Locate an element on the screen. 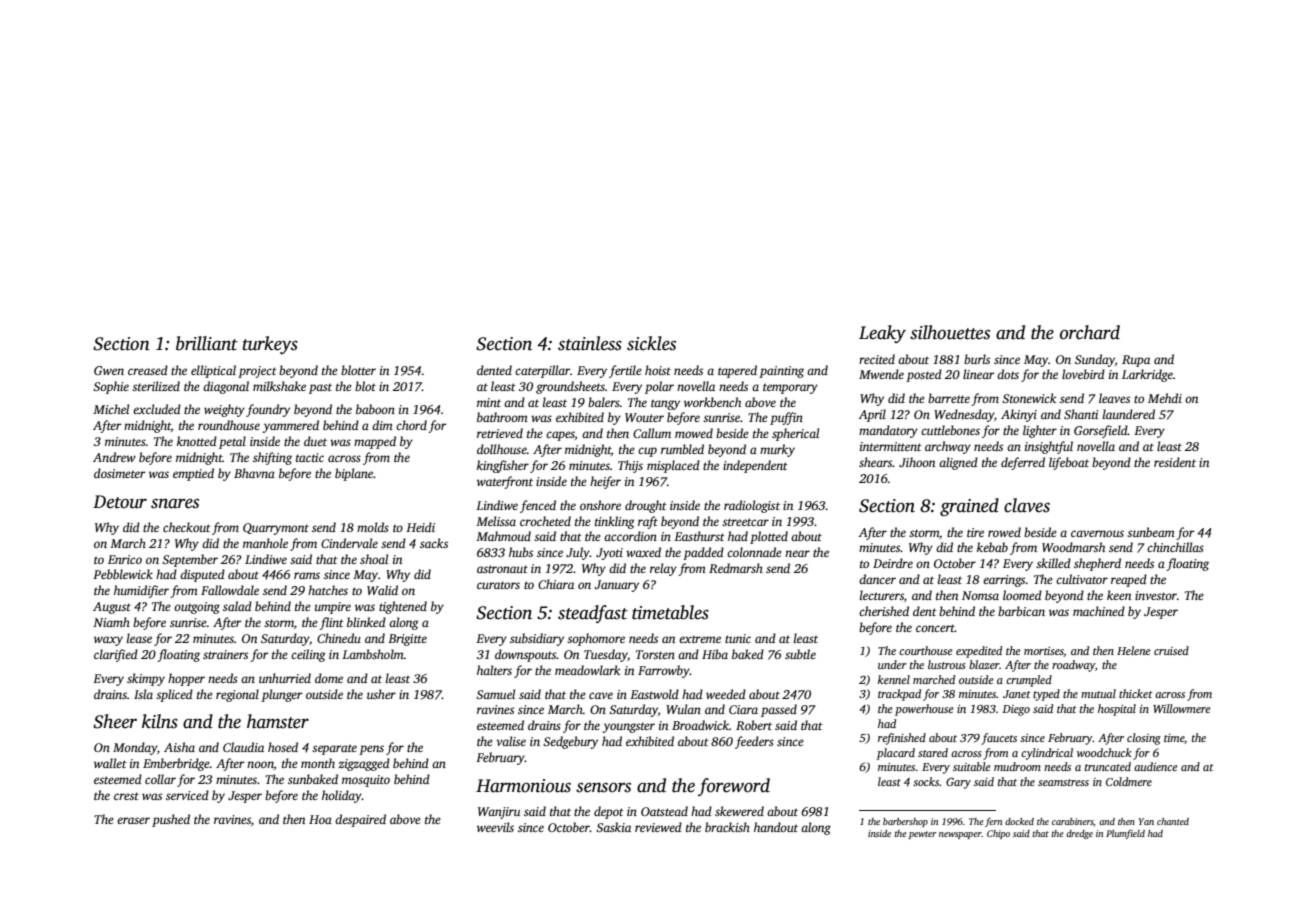 Image resolution: width=1308 pixels, height=924 pixels. shears is located at coordinates (876, 462).
